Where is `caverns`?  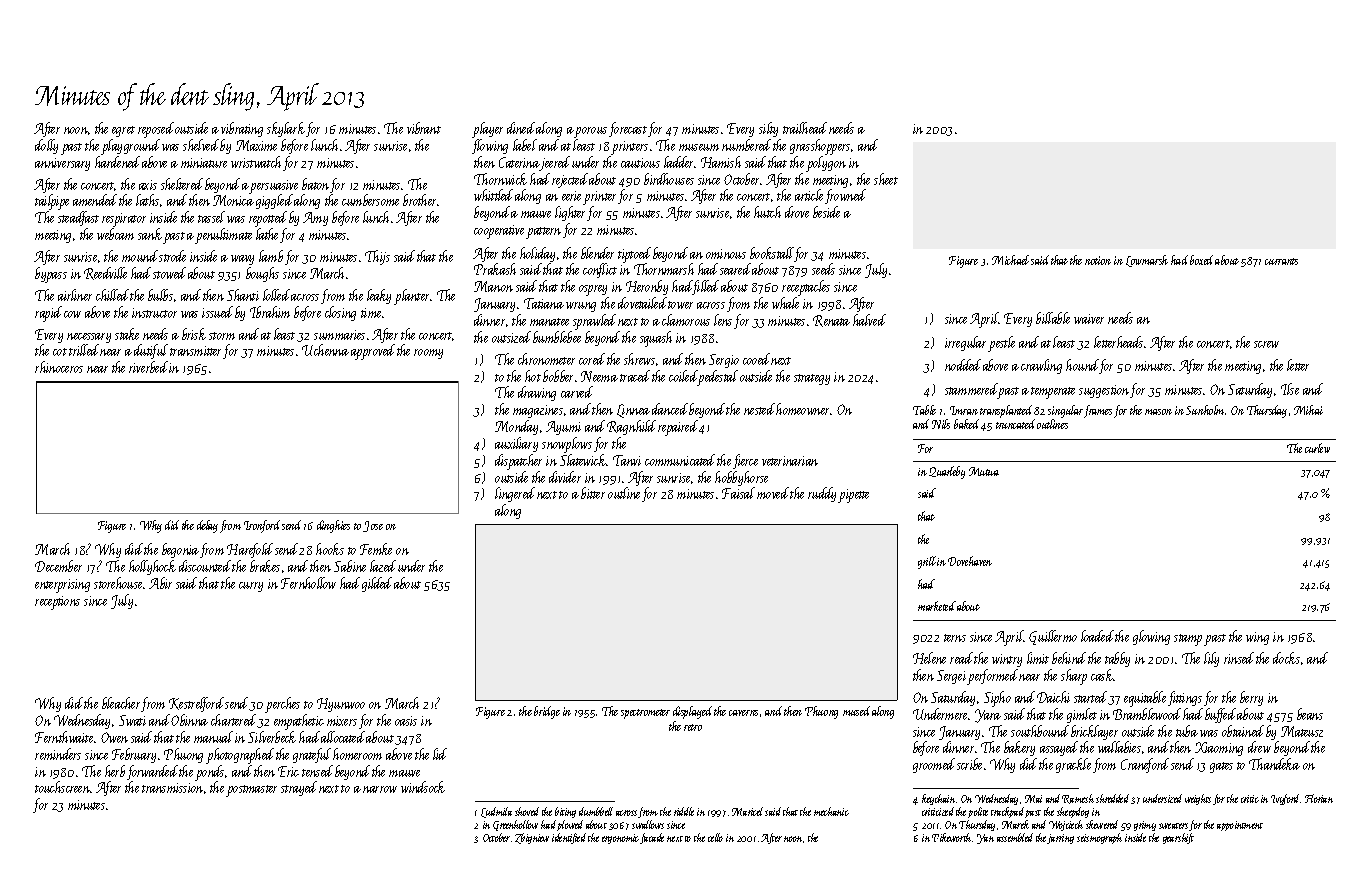 caverns is located at coordinates (743, 713).
